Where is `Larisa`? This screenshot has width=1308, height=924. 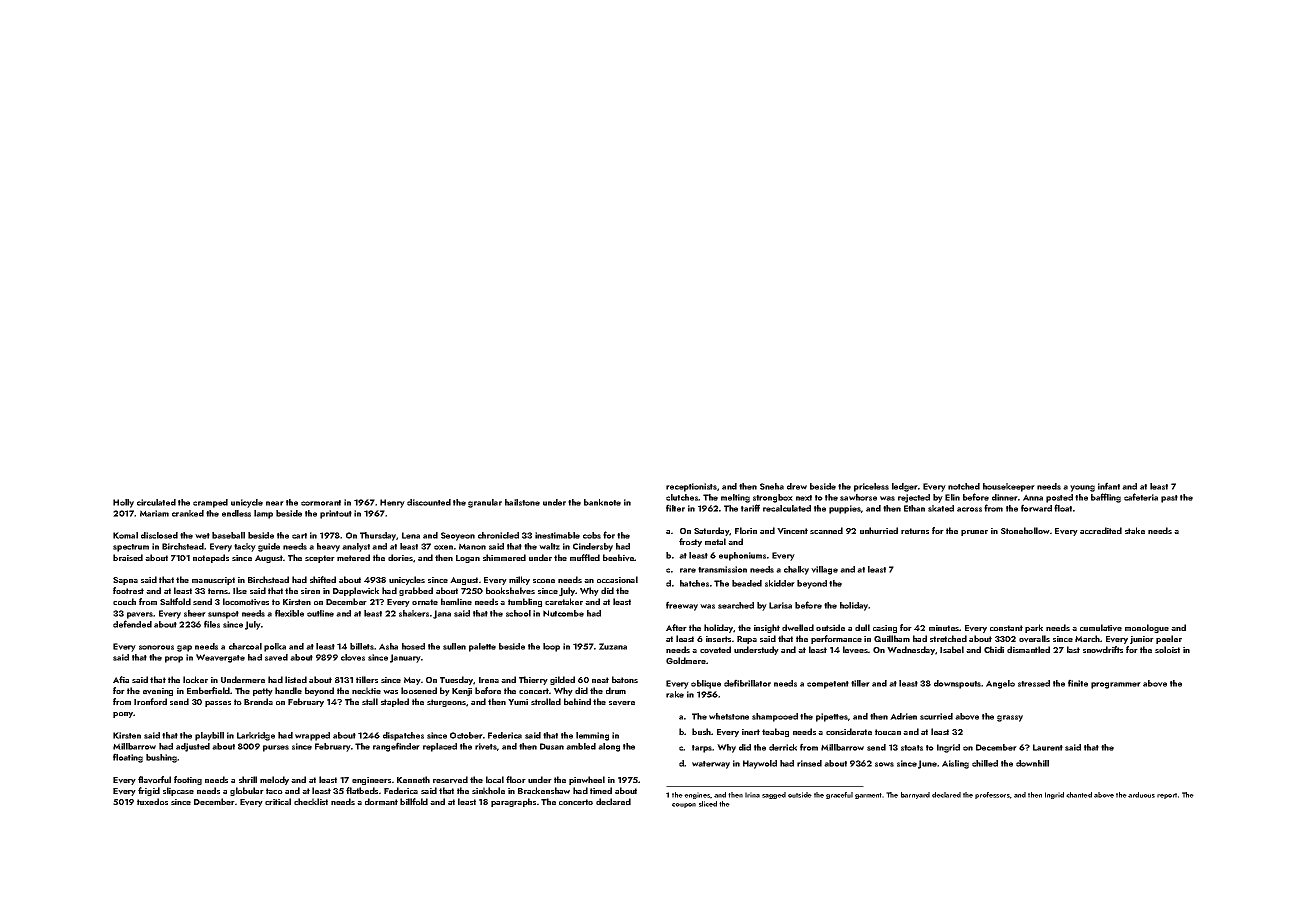 Larisa is located at coordinates (780, 605).
